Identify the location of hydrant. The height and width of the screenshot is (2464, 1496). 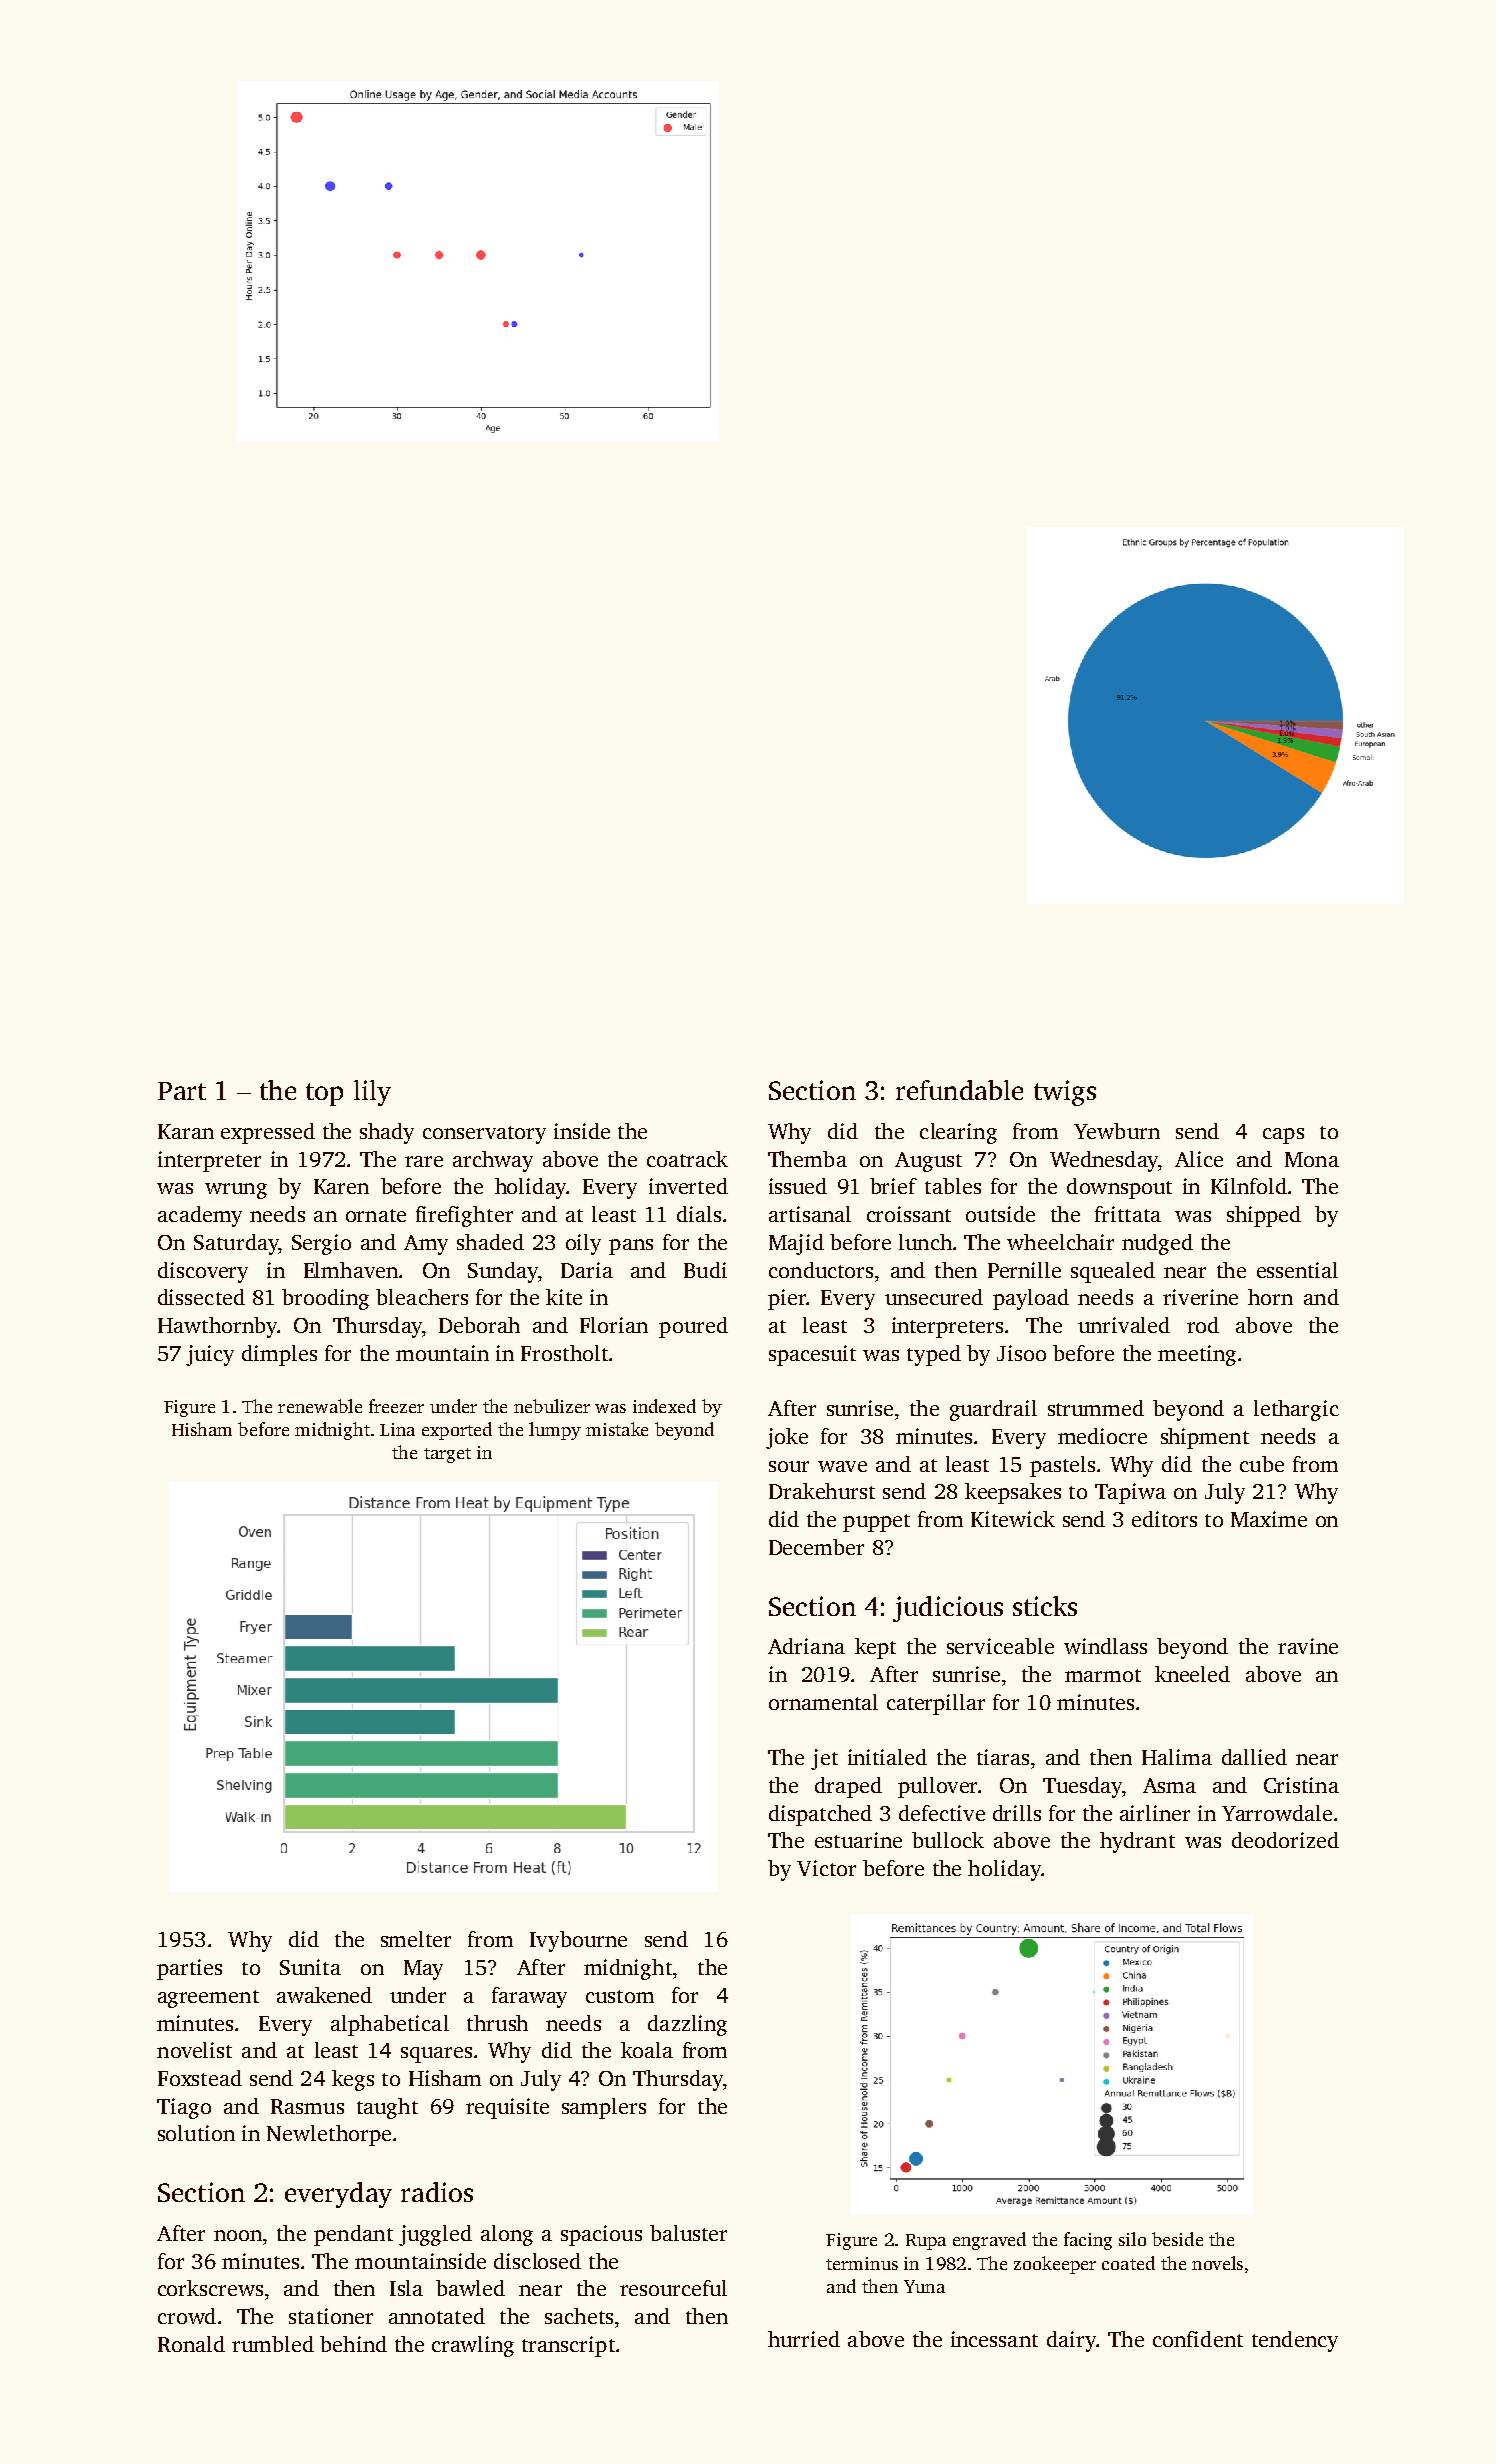
(1137, 1842).
